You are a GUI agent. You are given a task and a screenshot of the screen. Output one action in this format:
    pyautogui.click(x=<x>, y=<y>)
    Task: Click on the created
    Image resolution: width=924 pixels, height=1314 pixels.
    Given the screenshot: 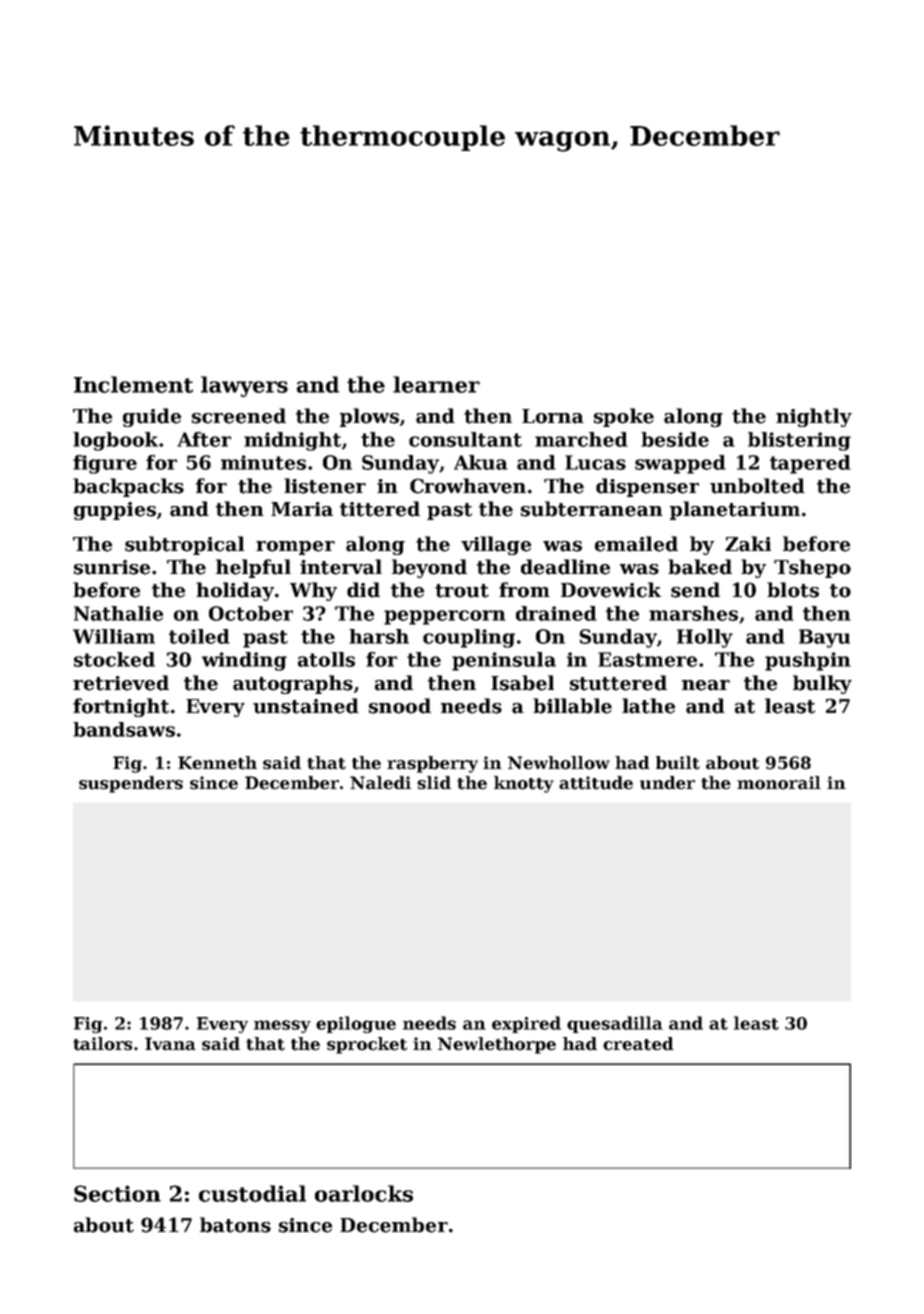 What is the action you would take?
    pyautogui.click(x=638, y=1044)
